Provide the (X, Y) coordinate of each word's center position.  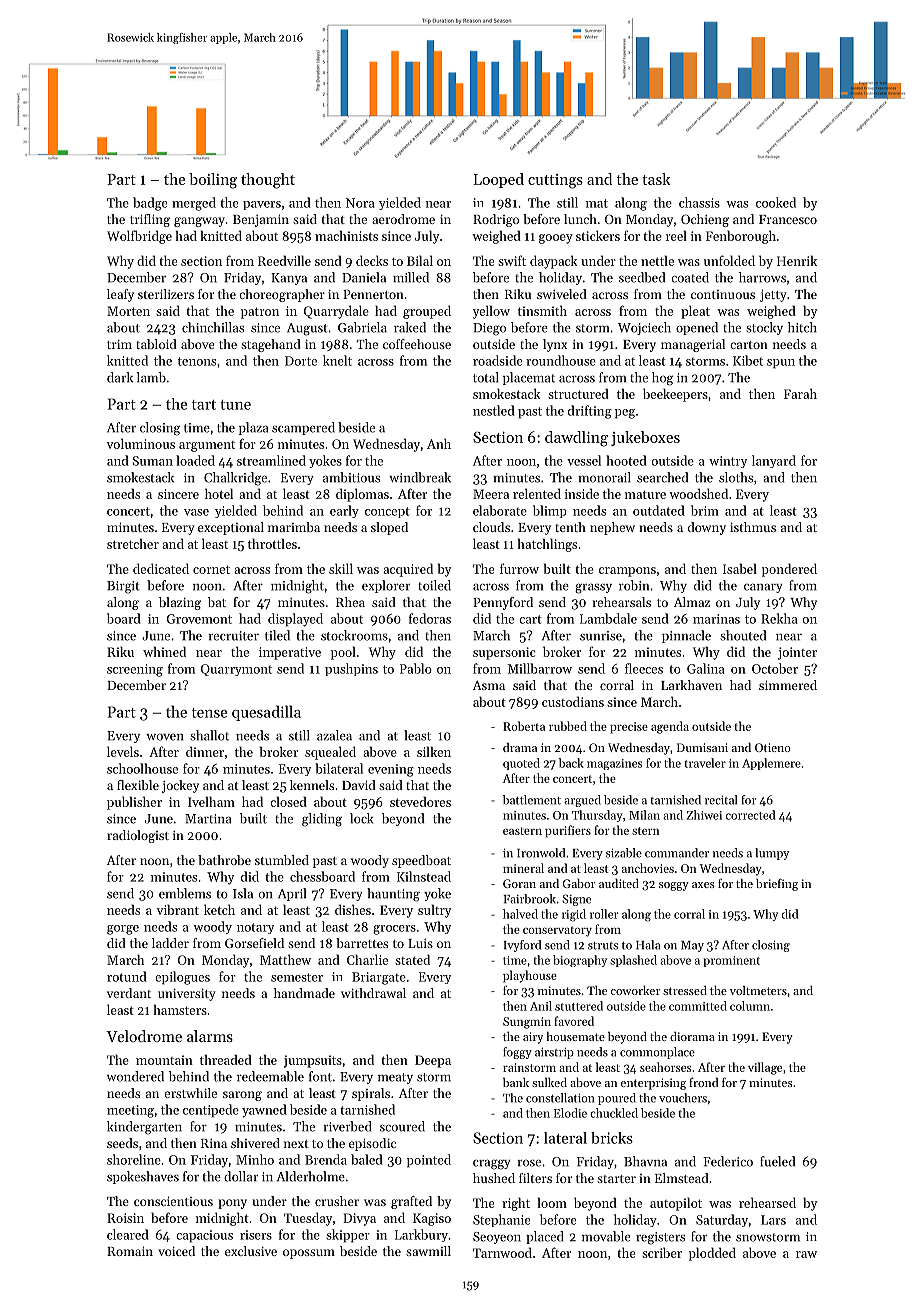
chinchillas (213, 327)
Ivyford (522, 946)
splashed (633, 961)
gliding (322, 820)
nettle (657, 260)
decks (372, 260)
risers (256, 1235)
